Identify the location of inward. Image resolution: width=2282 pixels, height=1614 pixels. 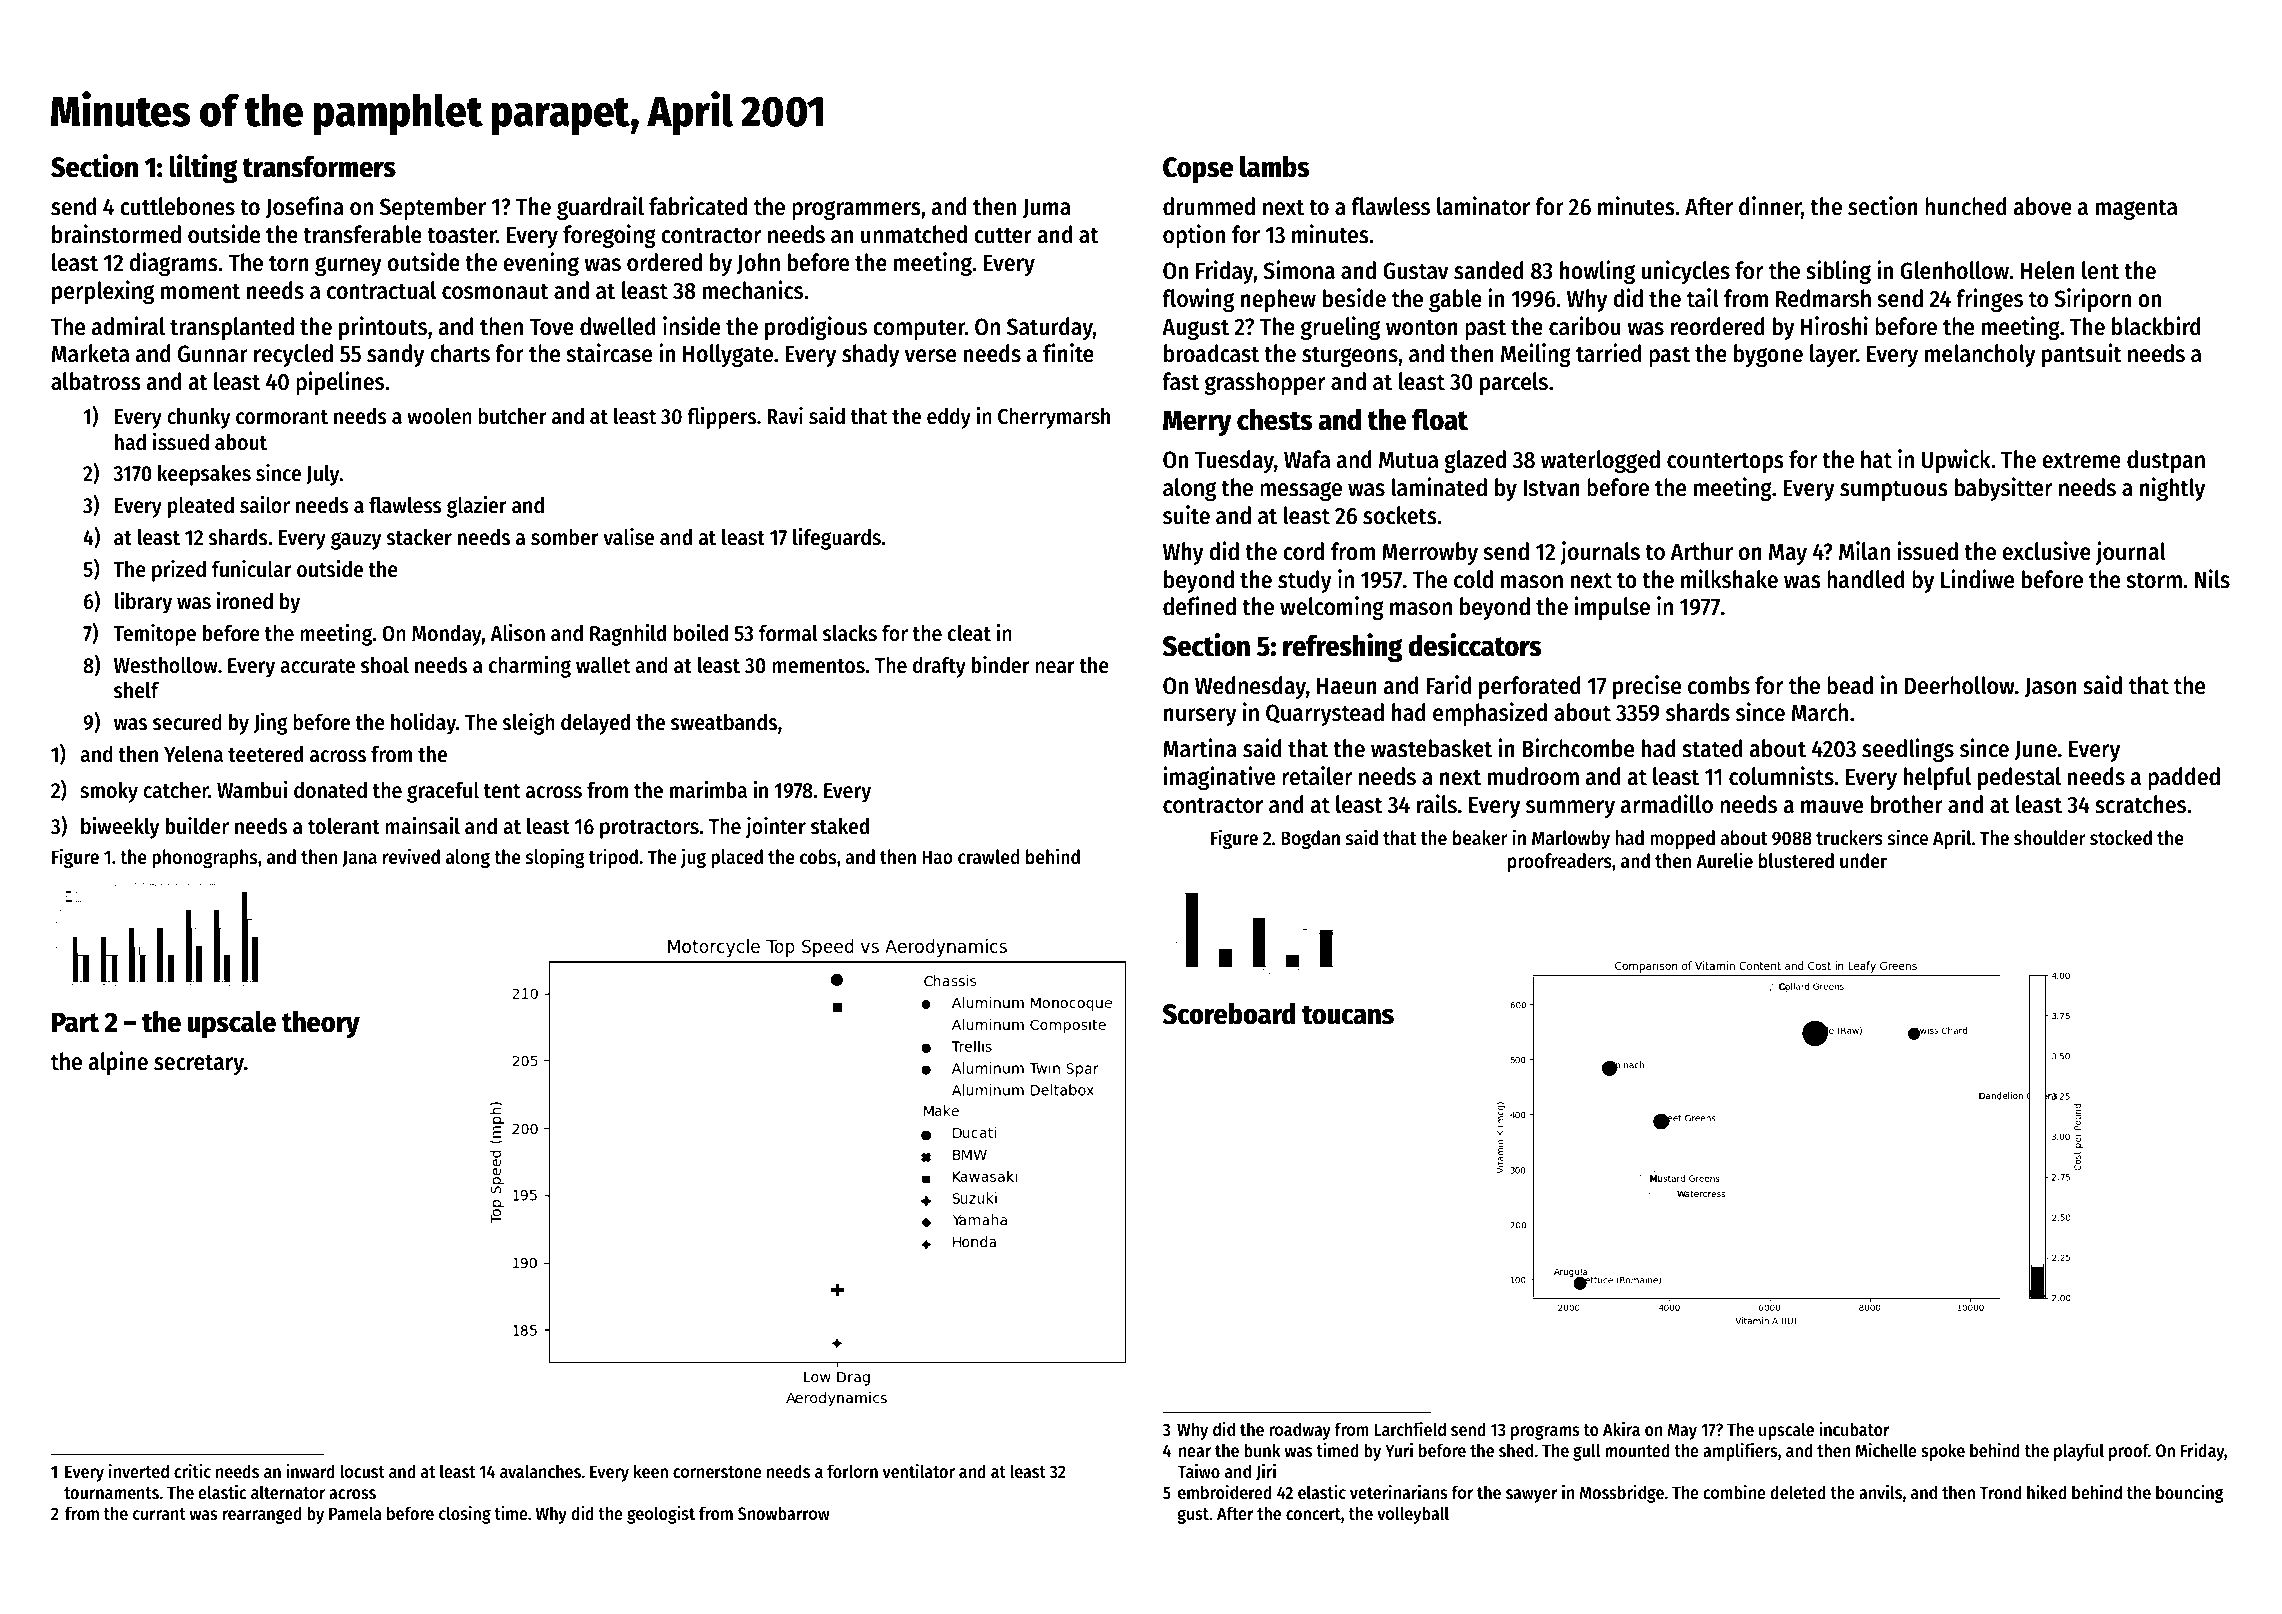
(310, 1471).
